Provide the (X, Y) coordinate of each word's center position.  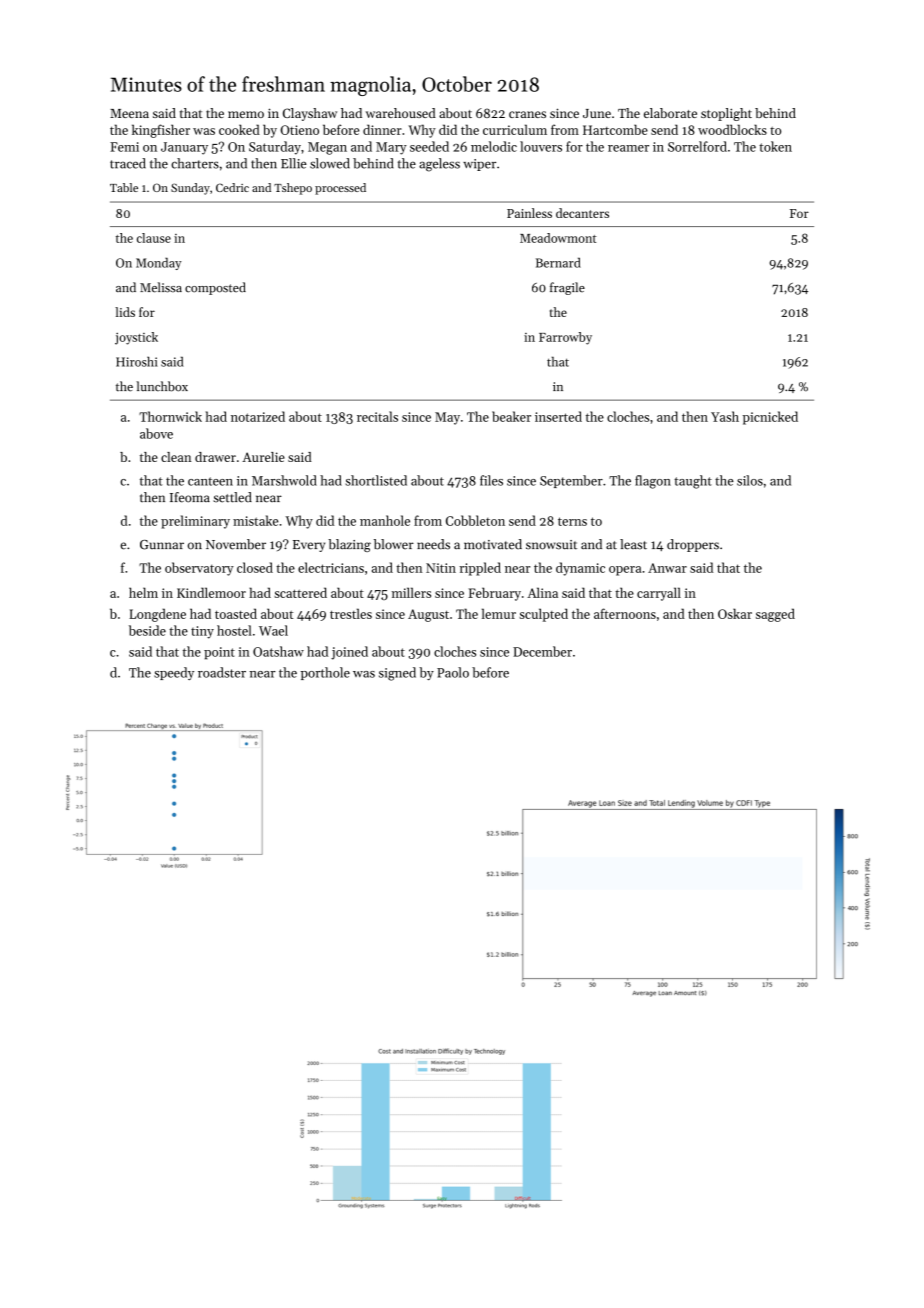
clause (154, 238)
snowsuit (551, 545)
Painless (529, 213)
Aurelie (263, 457)
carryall (659, 594)
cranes (527, 114)
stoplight (726, 114)
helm (143, 592)
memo (246, 114)
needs (433, 544)
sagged (775, 615)
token (775, 146)
